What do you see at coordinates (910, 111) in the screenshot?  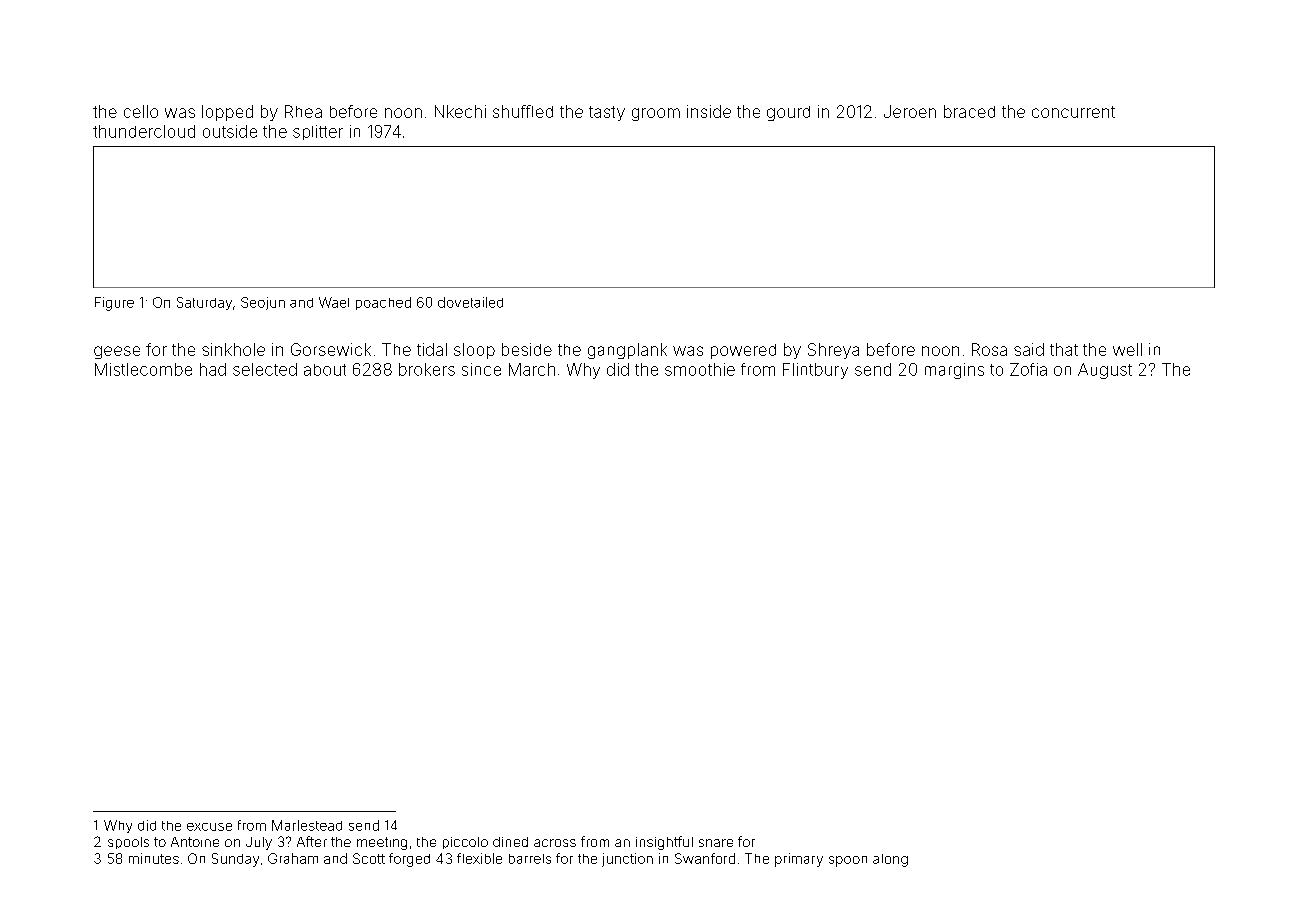 I see `Jeroen` at bounding box center [910, 111].
